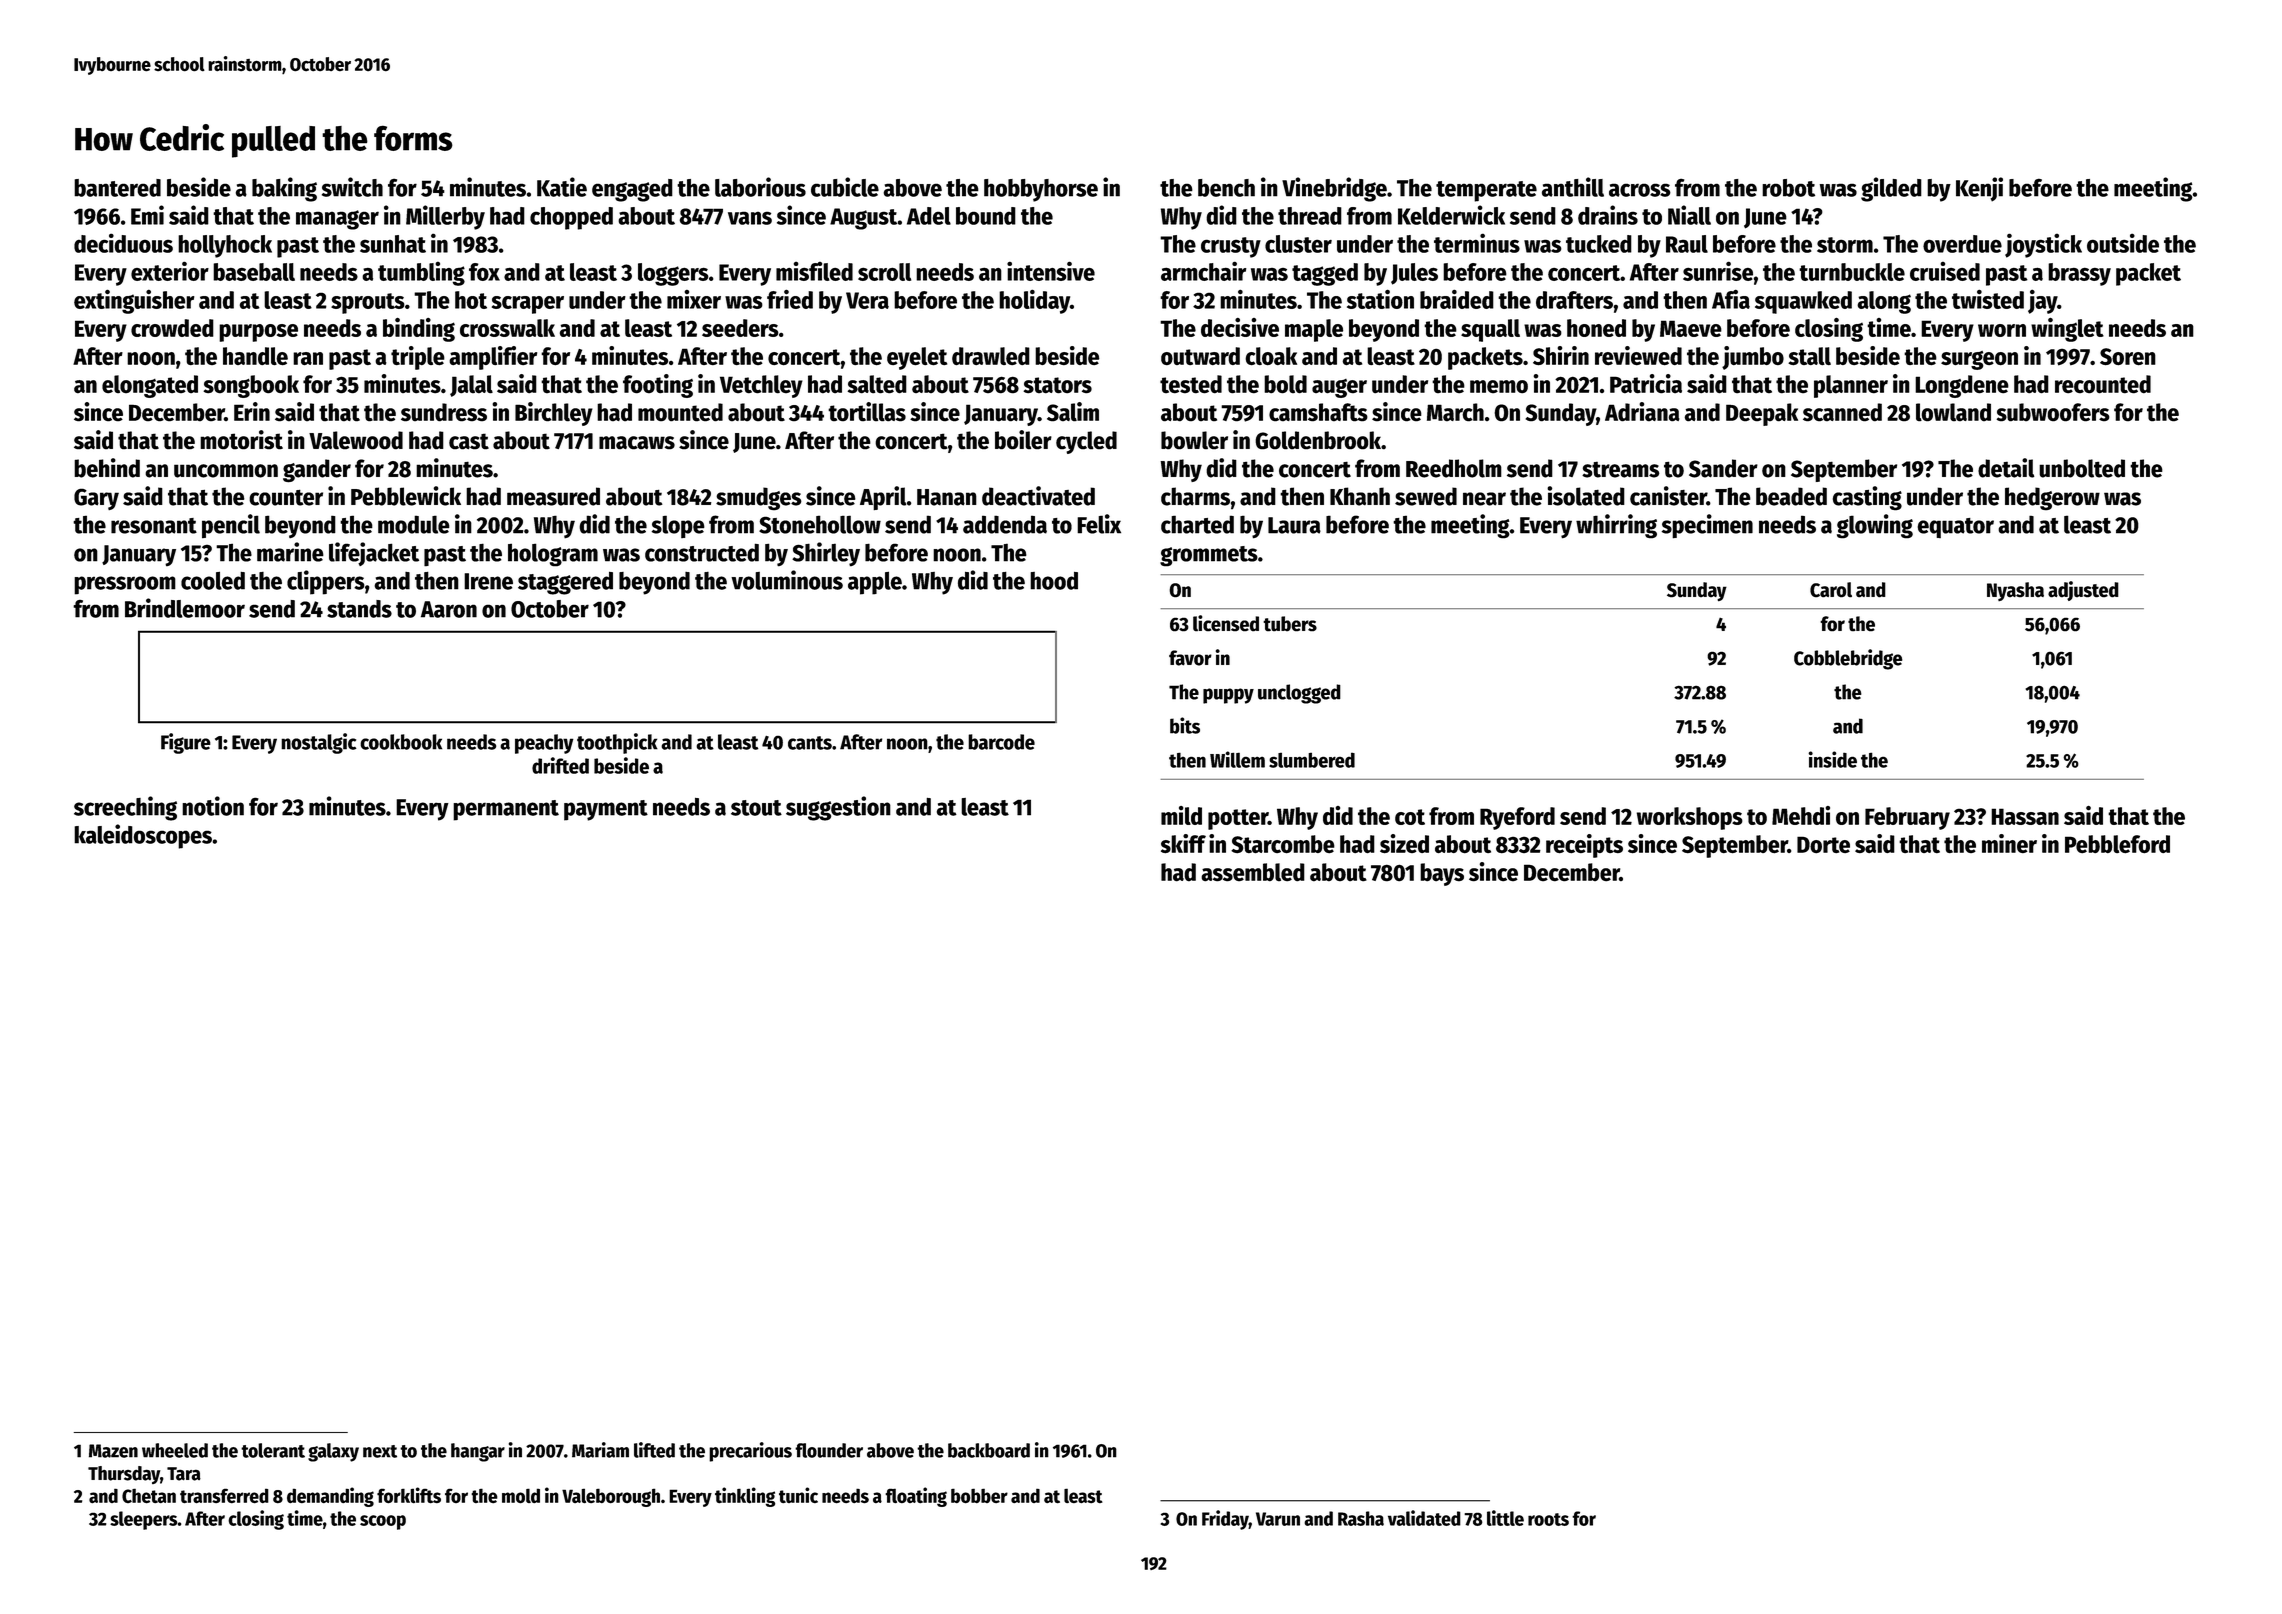 Image resolution: width=2282 pixels, height=1614 pixels. I want to click on along, so click(1884, 302).
